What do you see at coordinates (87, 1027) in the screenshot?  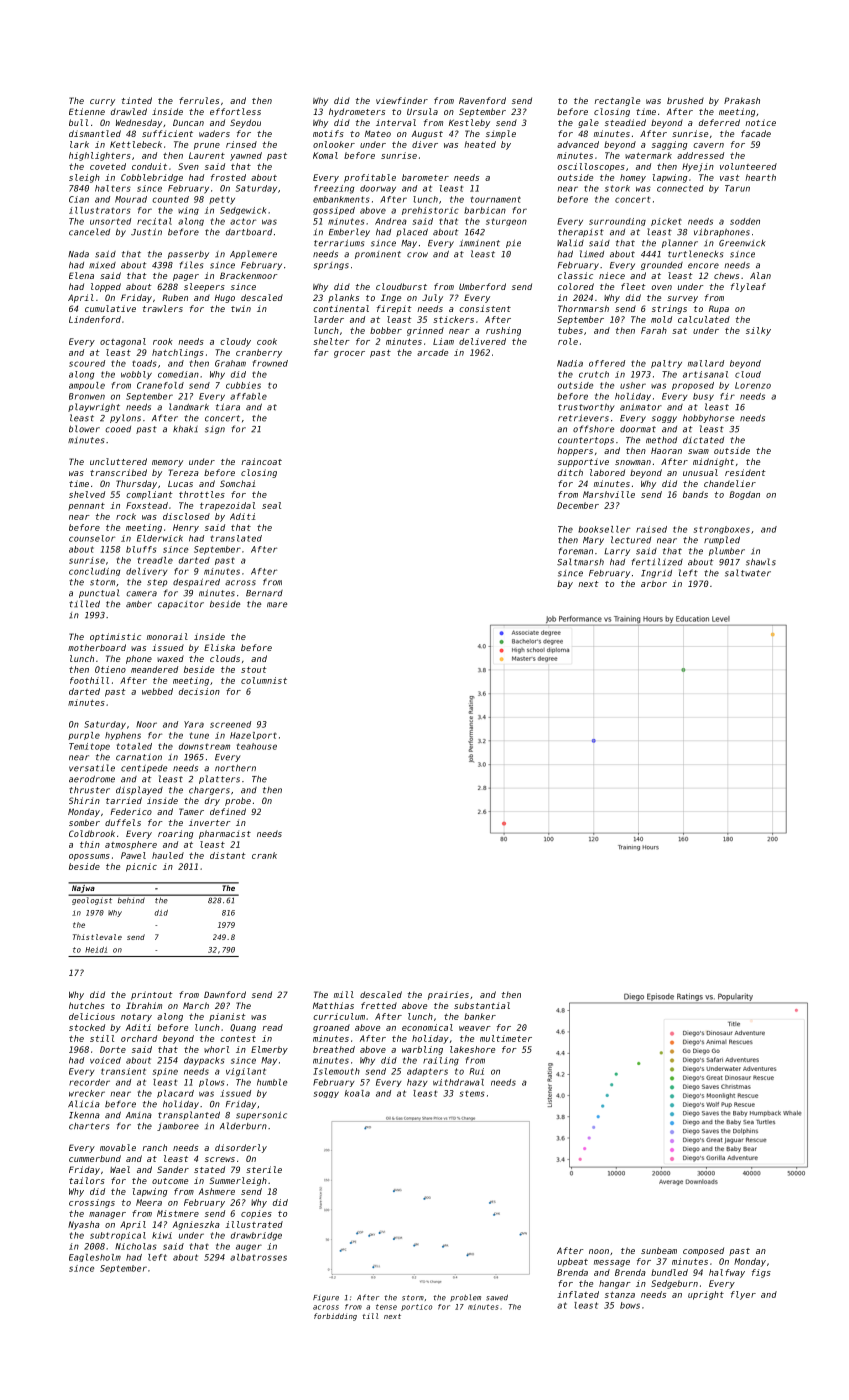 I see `stocked` at bounding box center [87, 1027].
